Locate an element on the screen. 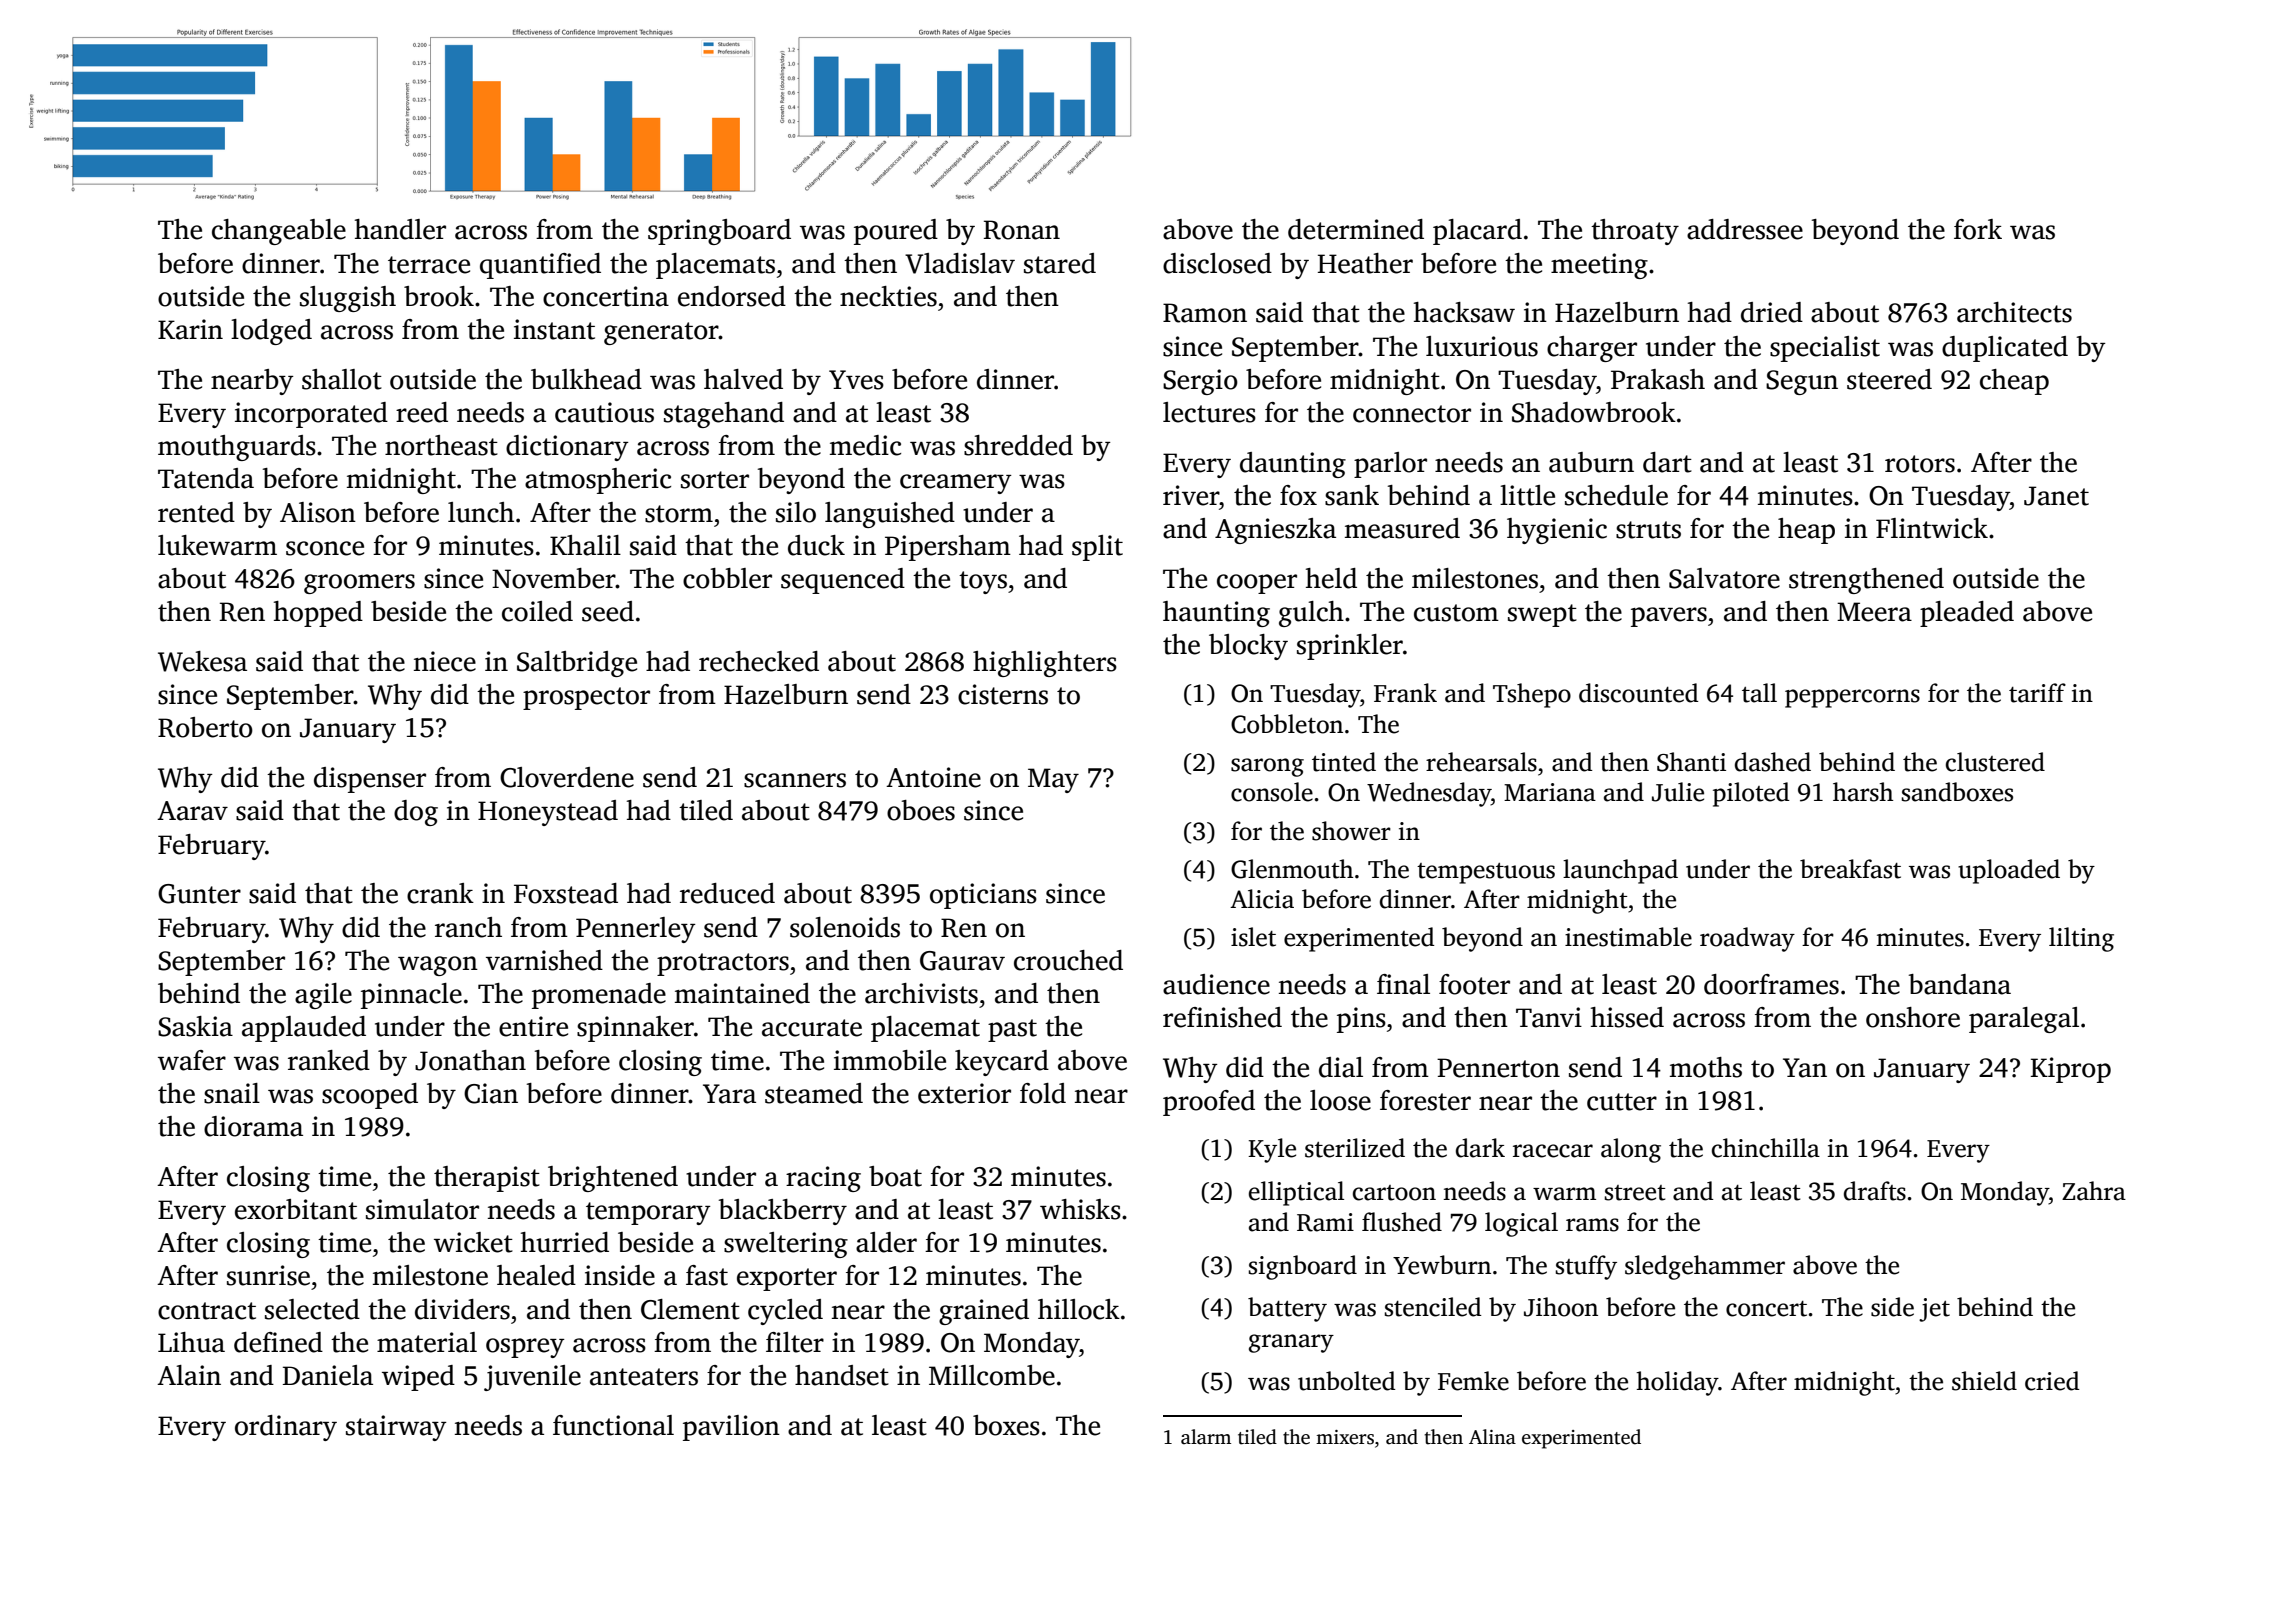 This screenshot has width=2292, height=1620. river is located at coordinates (1191, 495).
